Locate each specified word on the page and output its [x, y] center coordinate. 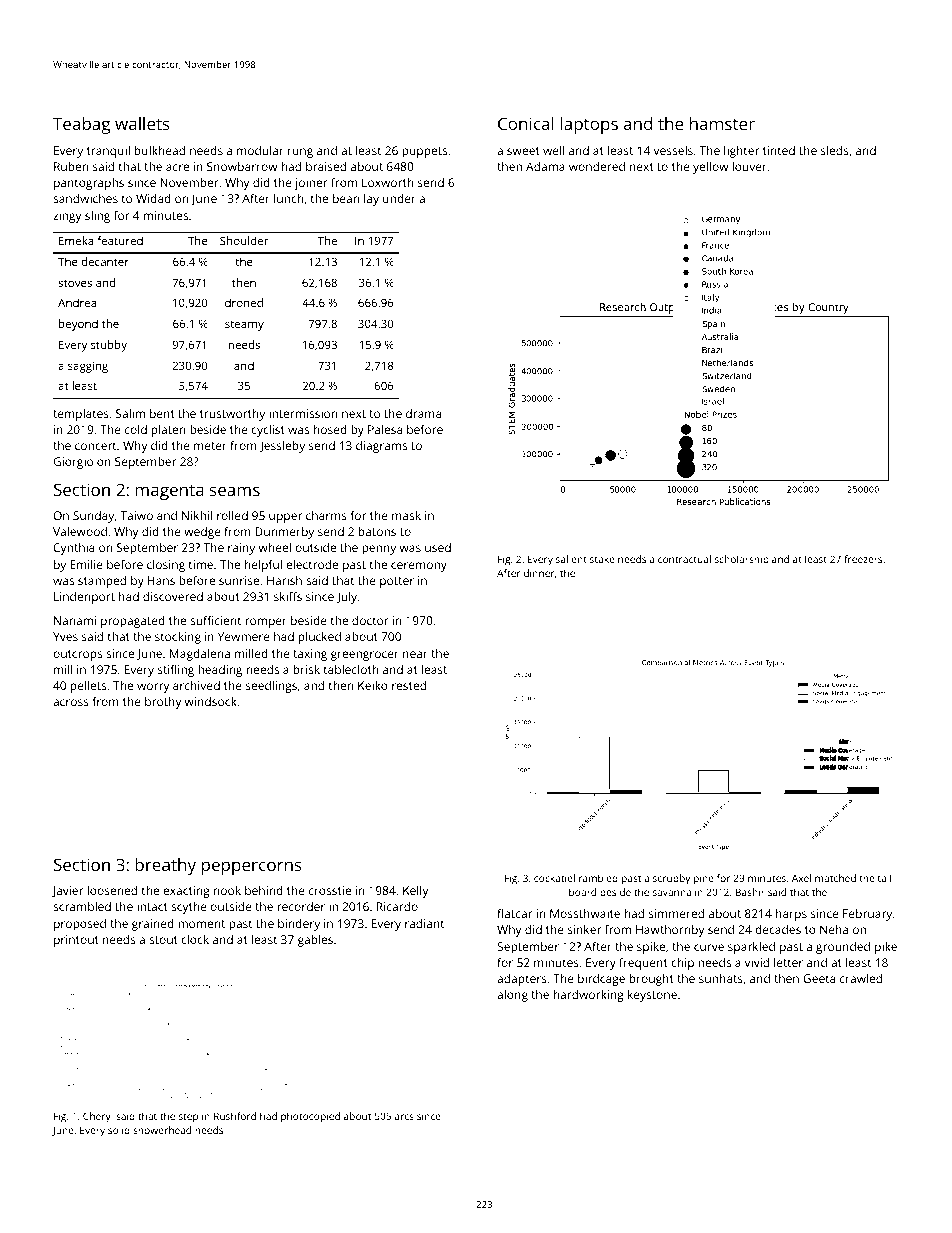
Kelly [415, 892]
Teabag [81, 125]
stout [163, 940]
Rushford [235, 1116]
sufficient [215, 620]
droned [244, 302]
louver [749, 166]
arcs [404, 1117]
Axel [801, 878]
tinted [779, 150]
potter [397, 582]
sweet [523, 151]
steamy [244, 326]
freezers [863, 559]
